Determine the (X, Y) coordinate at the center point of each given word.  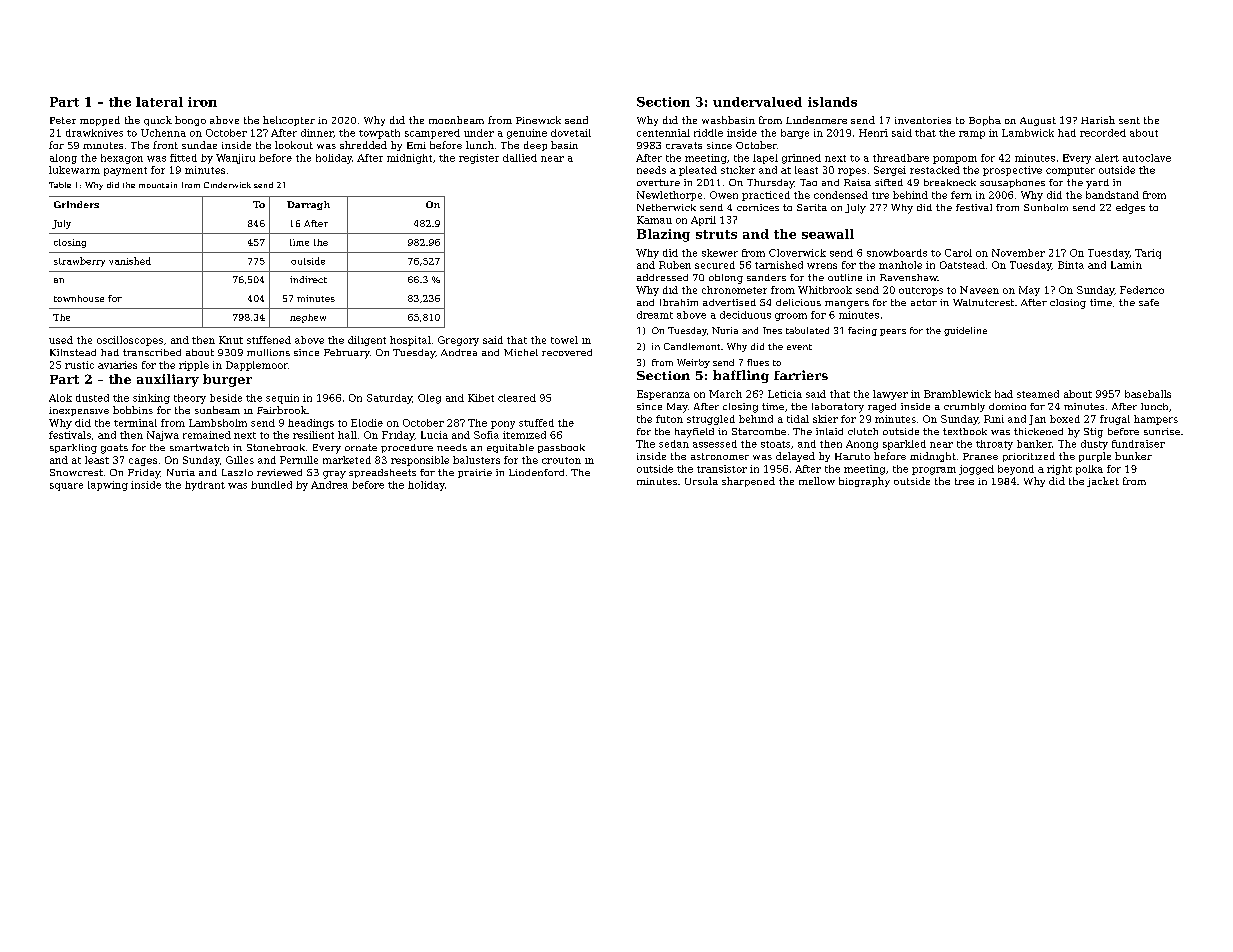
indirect (308, 279)
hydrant (205, 486)
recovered (567, 352)
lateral (159, 102)
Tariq (1148, 254)
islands (832, 102)
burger (227, 380)
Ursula (701, 481)
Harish (1098, 120)
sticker (738, 170)
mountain (158, 185)
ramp (972, 135)
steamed (1038, 394)
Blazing (663, 235)
